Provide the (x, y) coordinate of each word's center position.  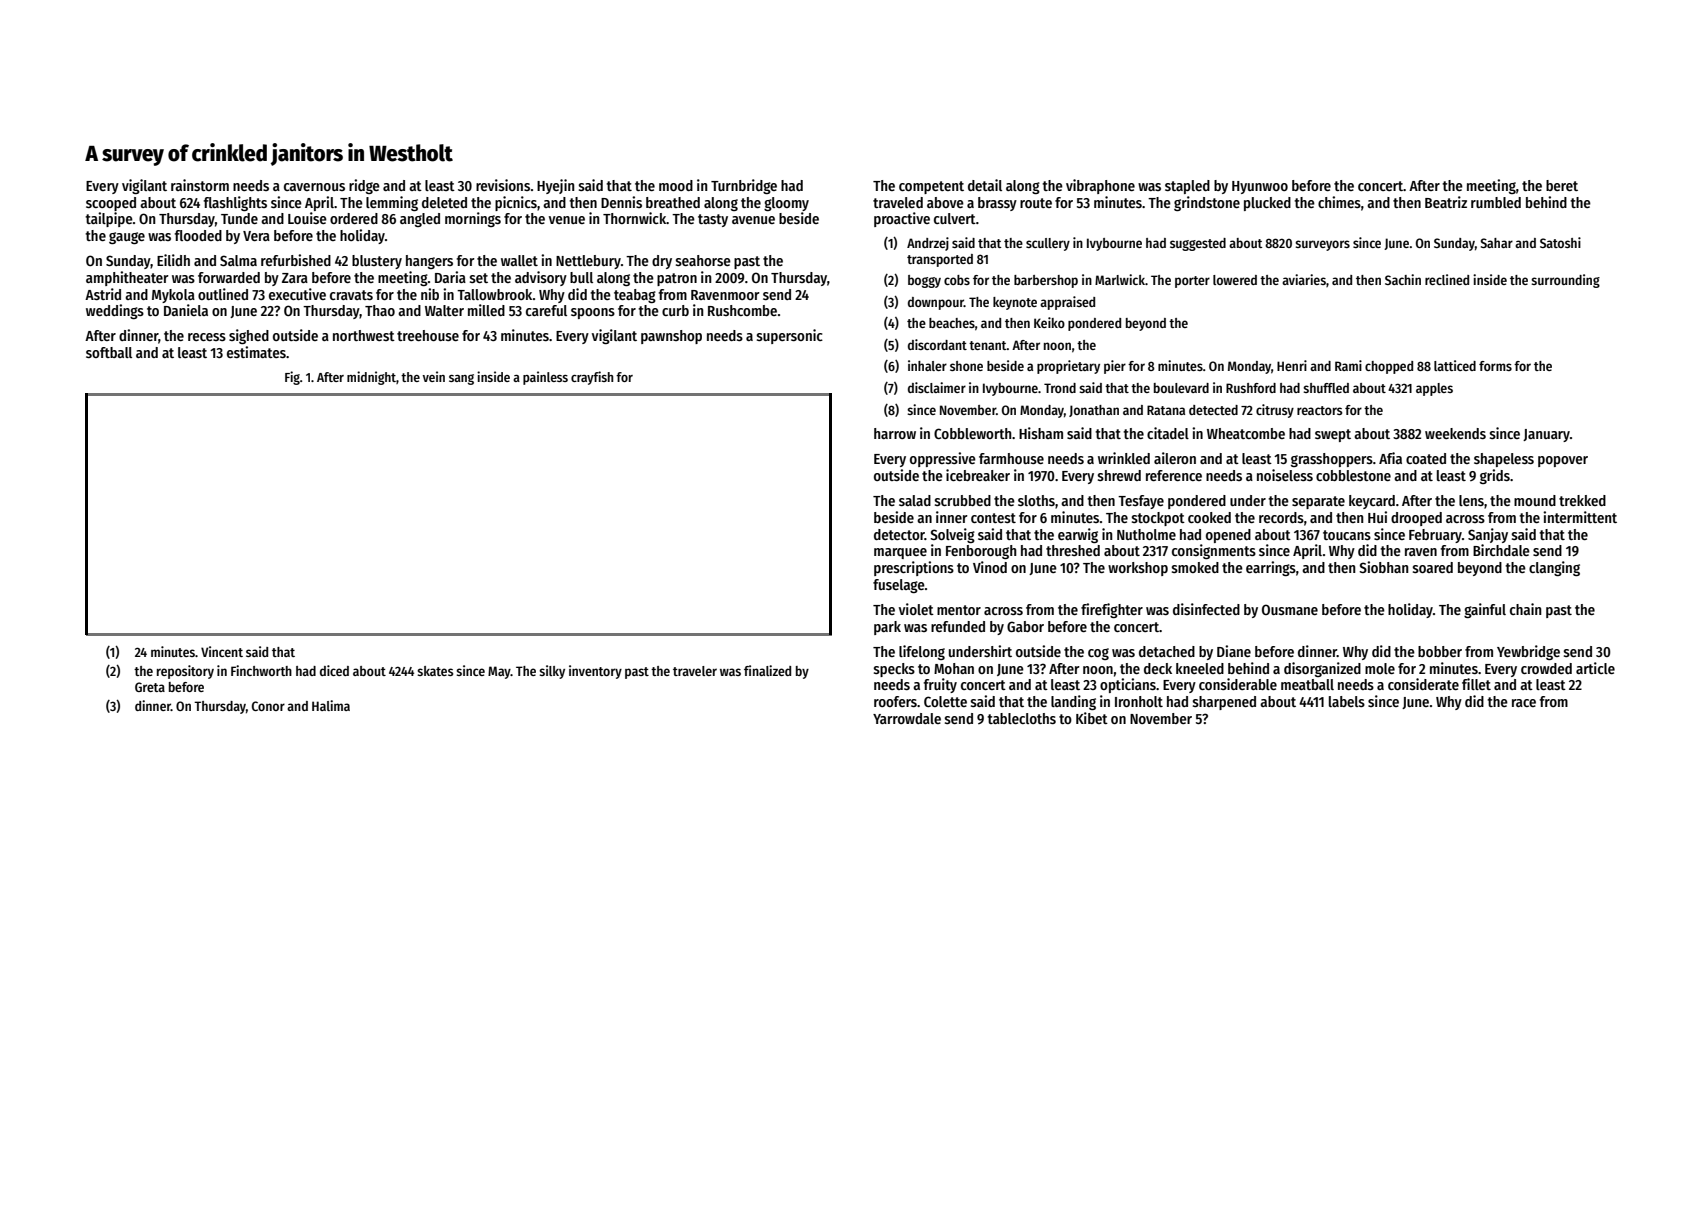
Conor (268, 706)
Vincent (222, 651)
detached (1167, 651)
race (1524, 703)
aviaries (1304, 279)
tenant (988, 345)
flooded (198, 235)
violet (916, 609)
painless (545, 378)
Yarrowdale (907, 718)
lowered (1235, 280)
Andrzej (928, 244)
